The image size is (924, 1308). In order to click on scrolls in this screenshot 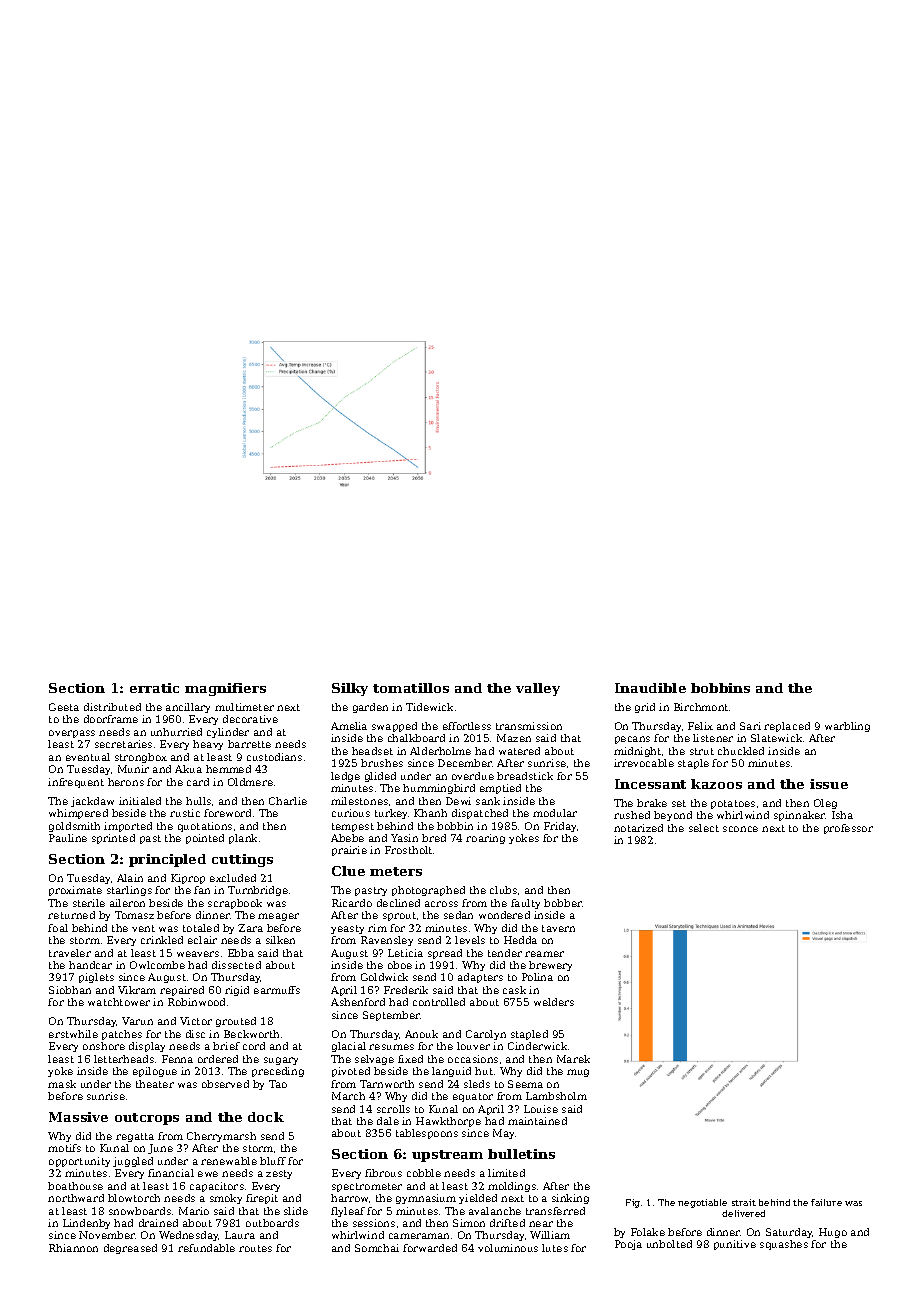, I will do `click(393, 1109)`.
